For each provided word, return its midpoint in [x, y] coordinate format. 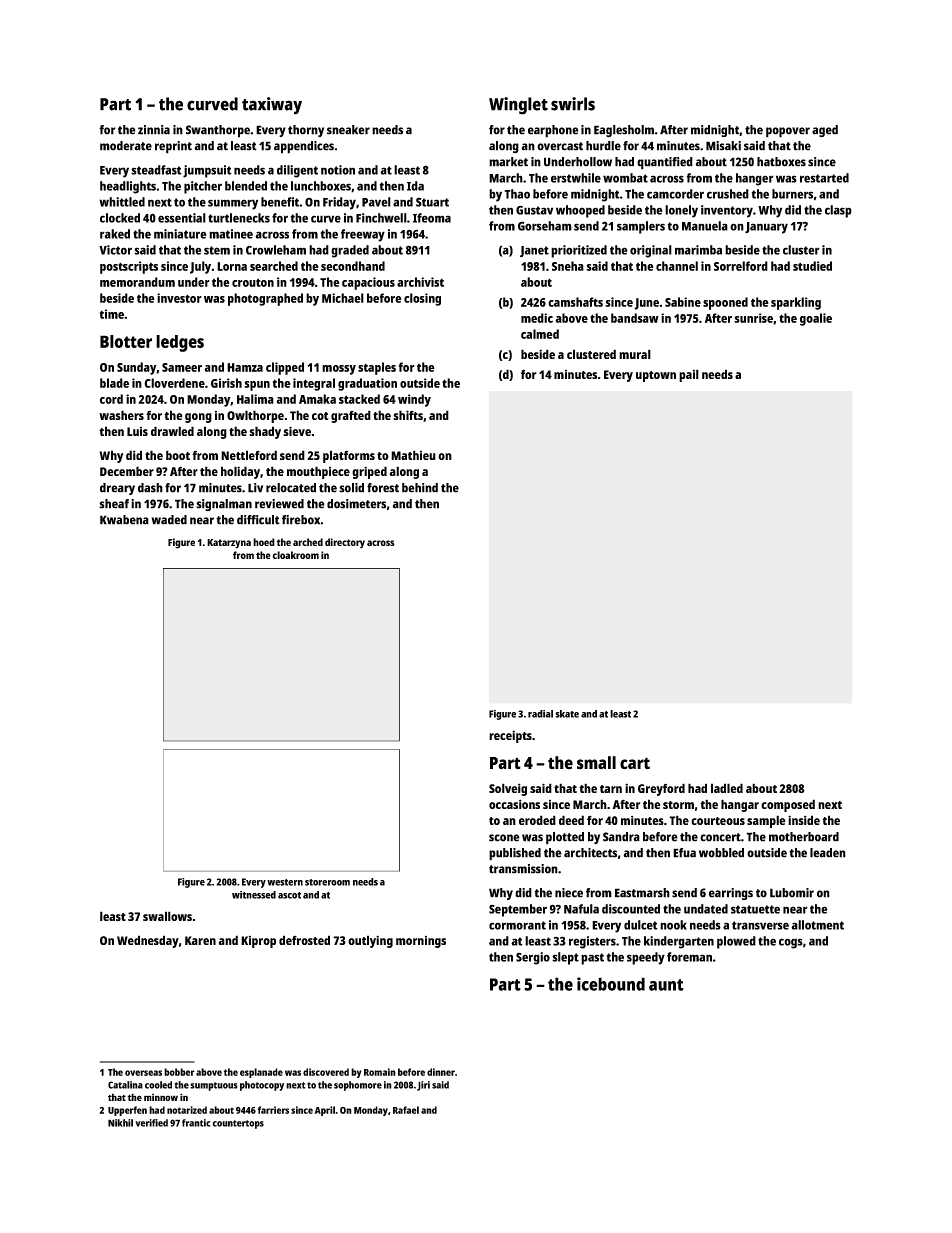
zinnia [154, 130]
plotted [565, 838]
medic [537, 318]
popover [788, 132]
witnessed [254, 895]
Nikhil [120, 1123]
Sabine [683, 302]
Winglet [518, 106]
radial [540, 714]
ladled [727, 788]
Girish [226, 383]
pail [689, 375]
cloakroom [295, 555]
